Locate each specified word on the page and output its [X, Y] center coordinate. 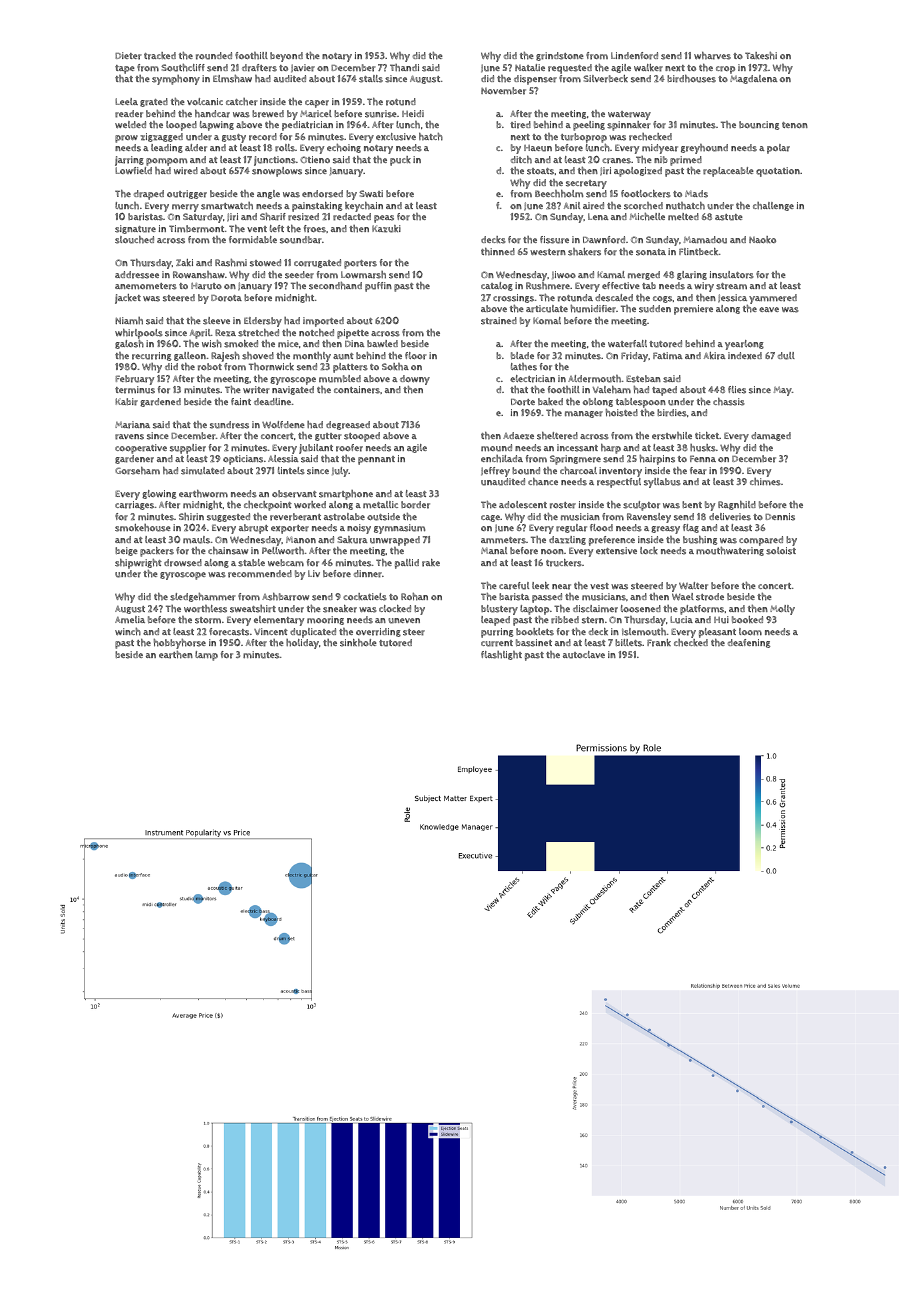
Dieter [128, 56]
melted [683, 216]
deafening [749, 643]
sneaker [340, 609]
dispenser [535, 80]
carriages [134, 505]
